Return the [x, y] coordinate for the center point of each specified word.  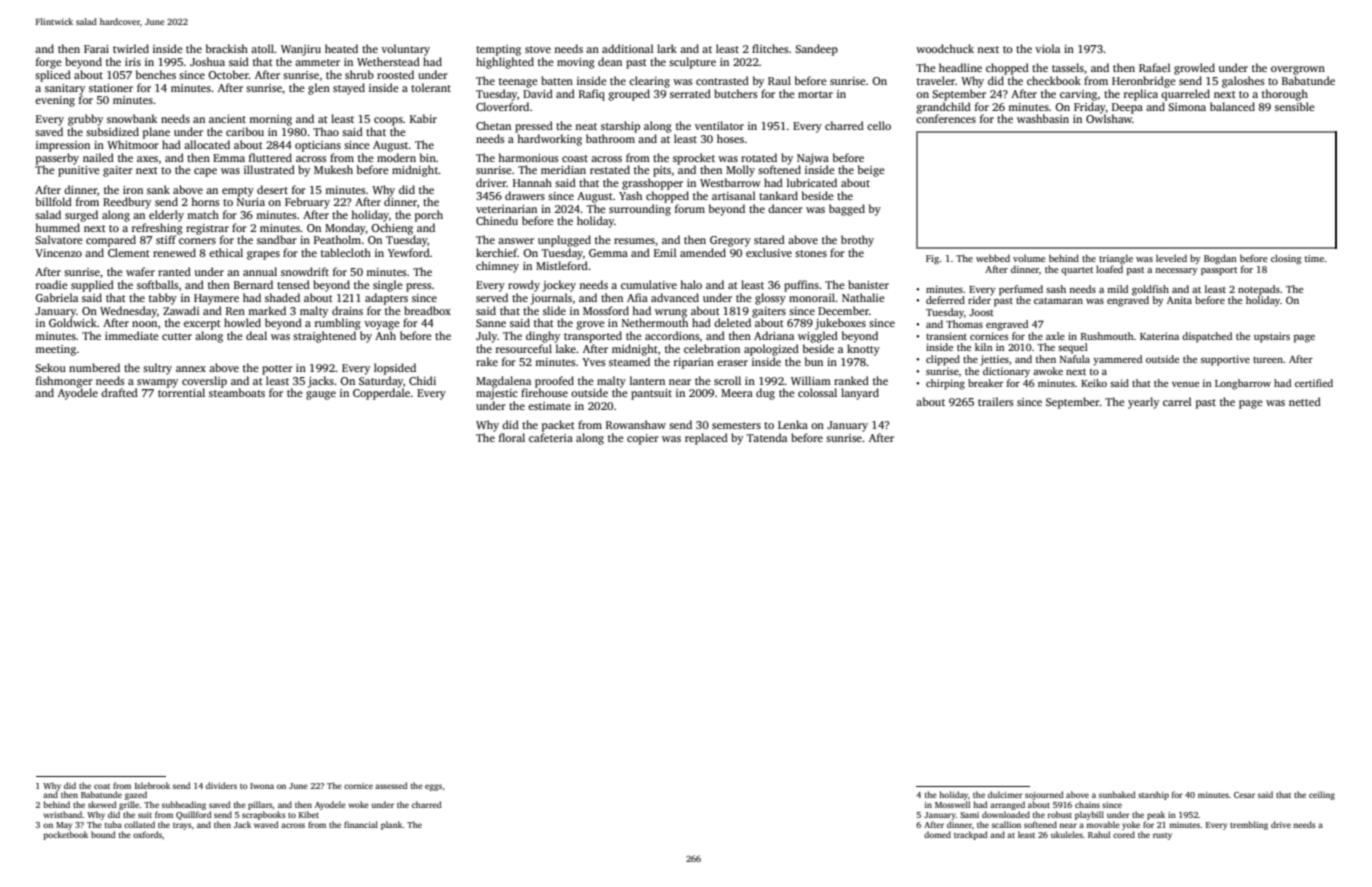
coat [102, 786]
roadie [52, 284]
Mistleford [562, 265]
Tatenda [767, 437]
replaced [706, 439]
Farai [96, 49]
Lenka [793, 424]
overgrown [1298, 70]
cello [879, 125]
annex [191, 369]
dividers [221, 785]
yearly [1143, 403]
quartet [1077, 271]
